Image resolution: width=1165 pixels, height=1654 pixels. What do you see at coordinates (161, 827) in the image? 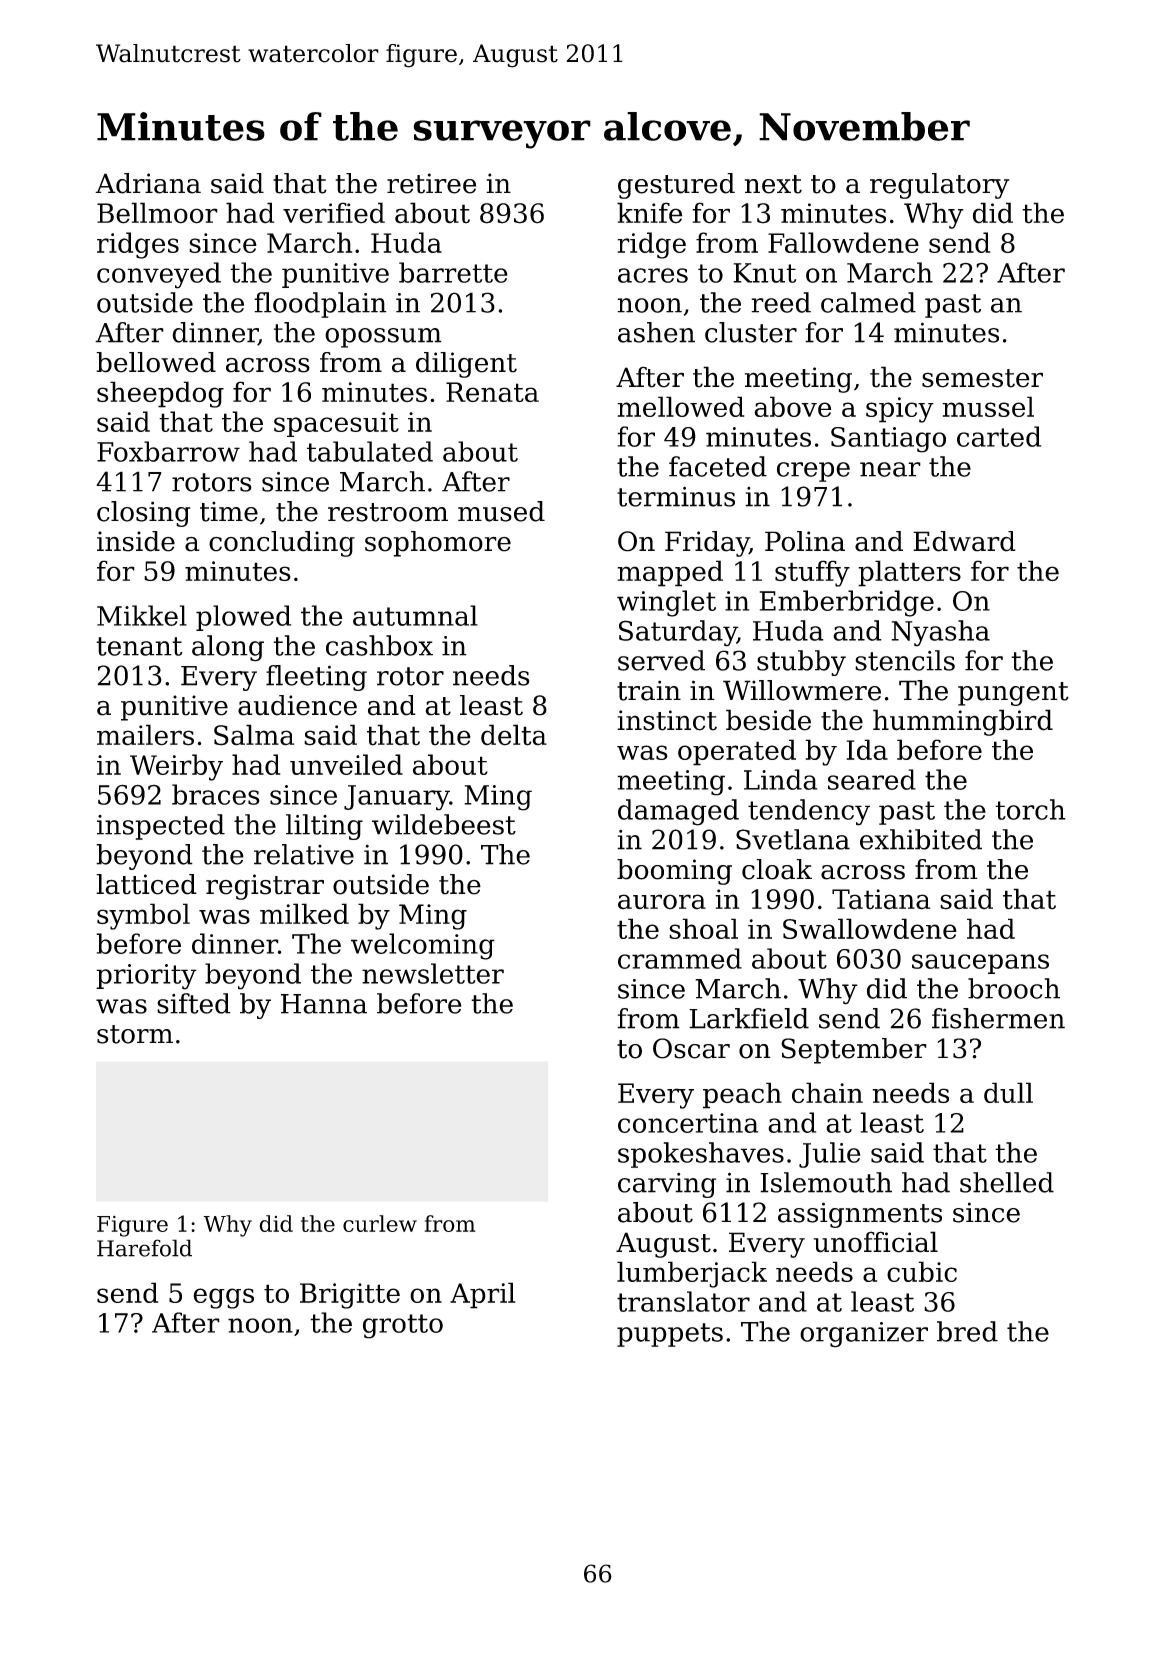
I see `inspected` at bounding box center [161, 827].
